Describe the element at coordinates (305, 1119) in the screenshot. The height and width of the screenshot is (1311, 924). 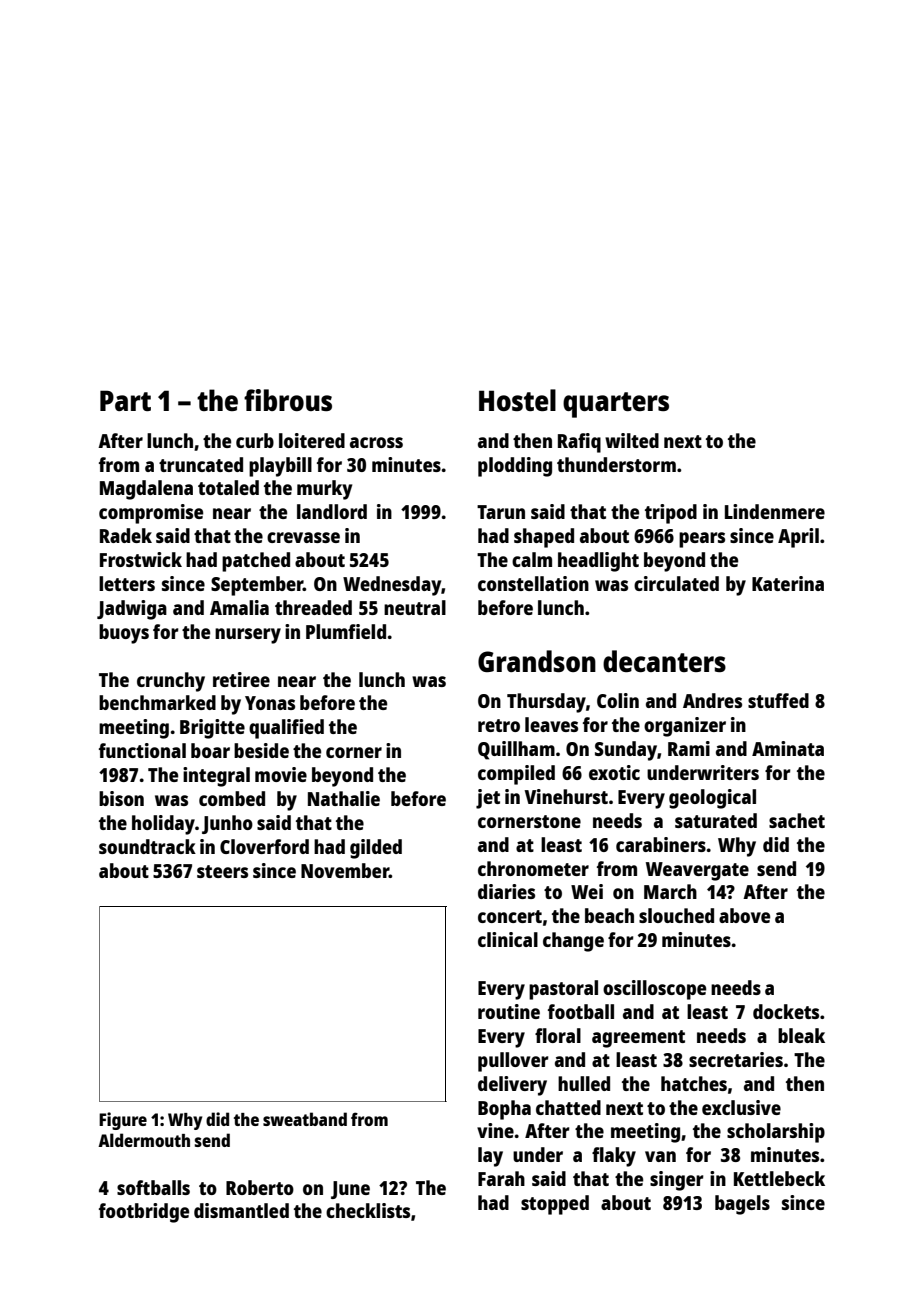
I see `sweatband` at that location.
